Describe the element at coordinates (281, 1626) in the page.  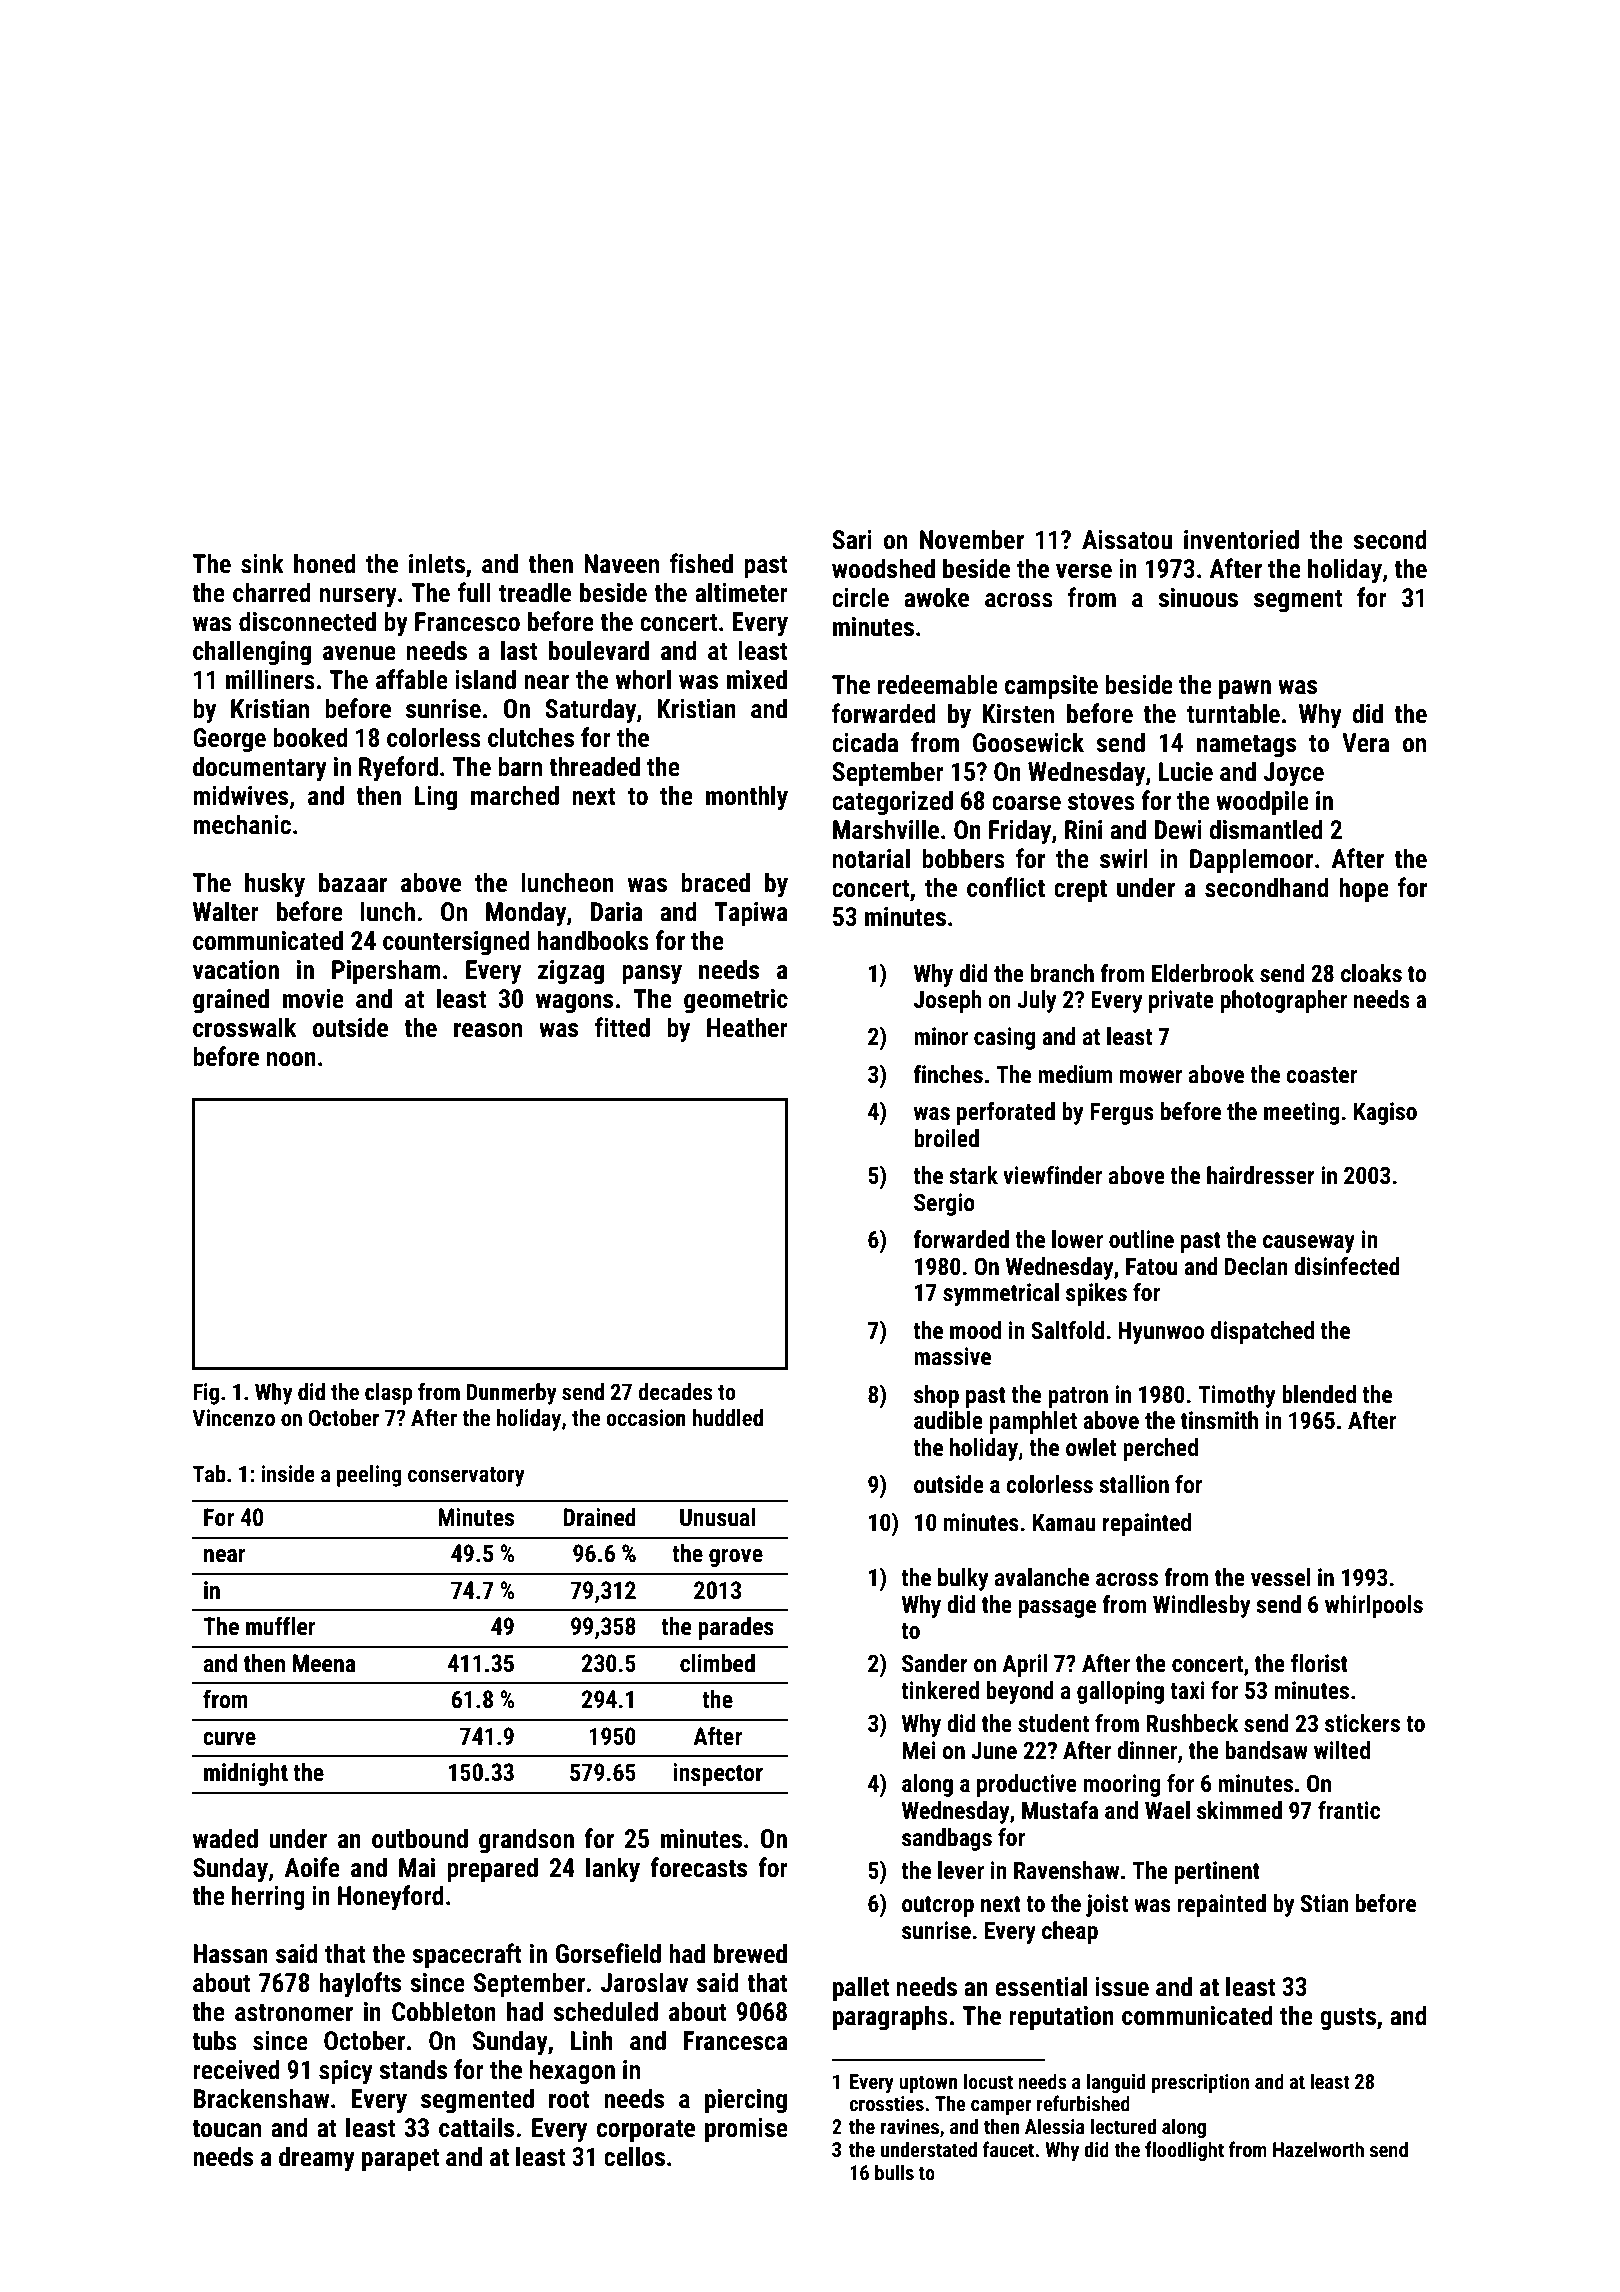
I see `muffler` at that location.
